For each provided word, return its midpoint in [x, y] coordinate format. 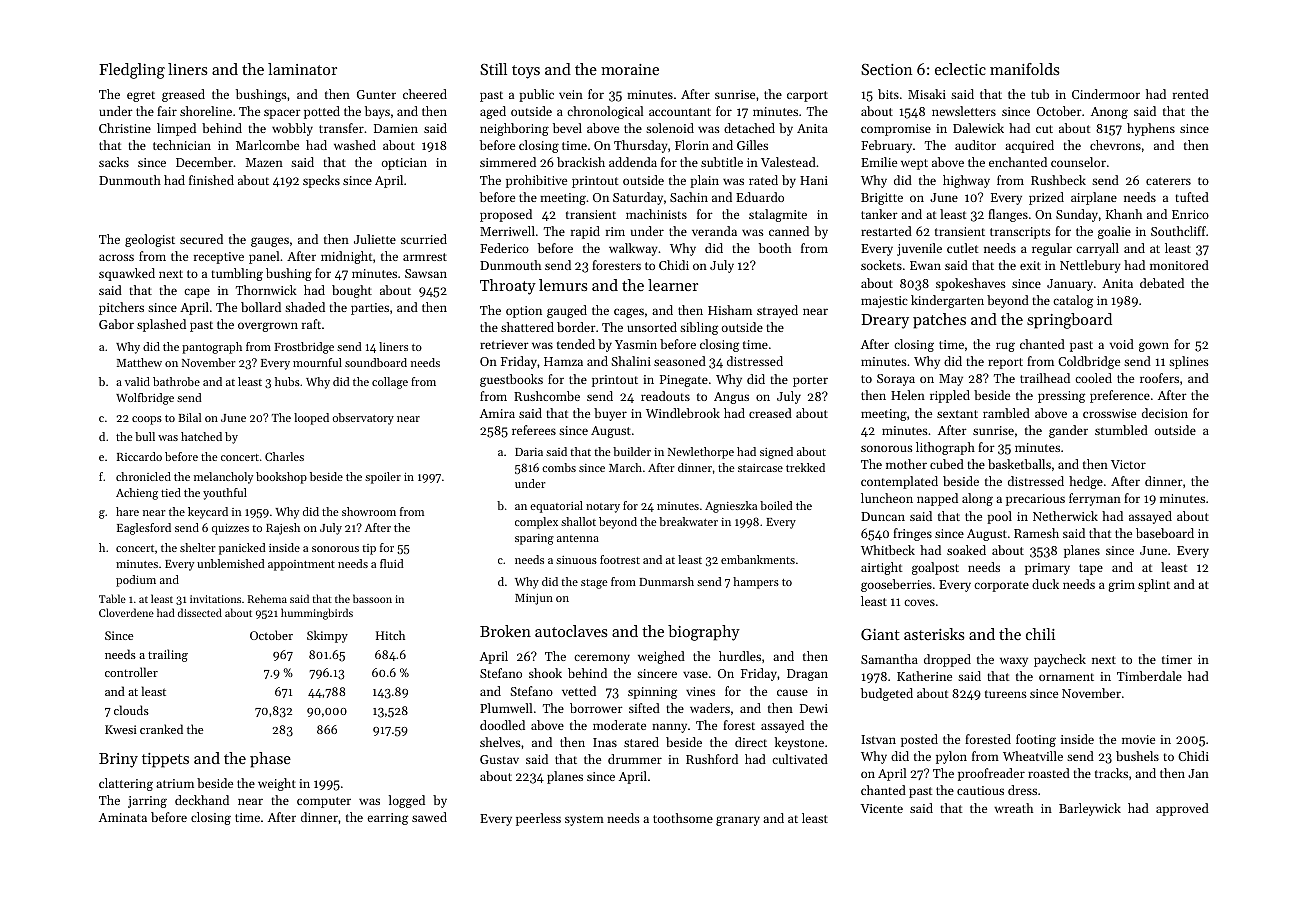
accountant [680, 112]
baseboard [1165, 533]
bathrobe [176, 381]
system [584, 820]
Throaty [508, 287]
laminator [302, 69]
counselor [1078, 162]
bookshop [281, 478]
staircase [760, 468]
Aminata [123, 817]
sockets [881, 265]
